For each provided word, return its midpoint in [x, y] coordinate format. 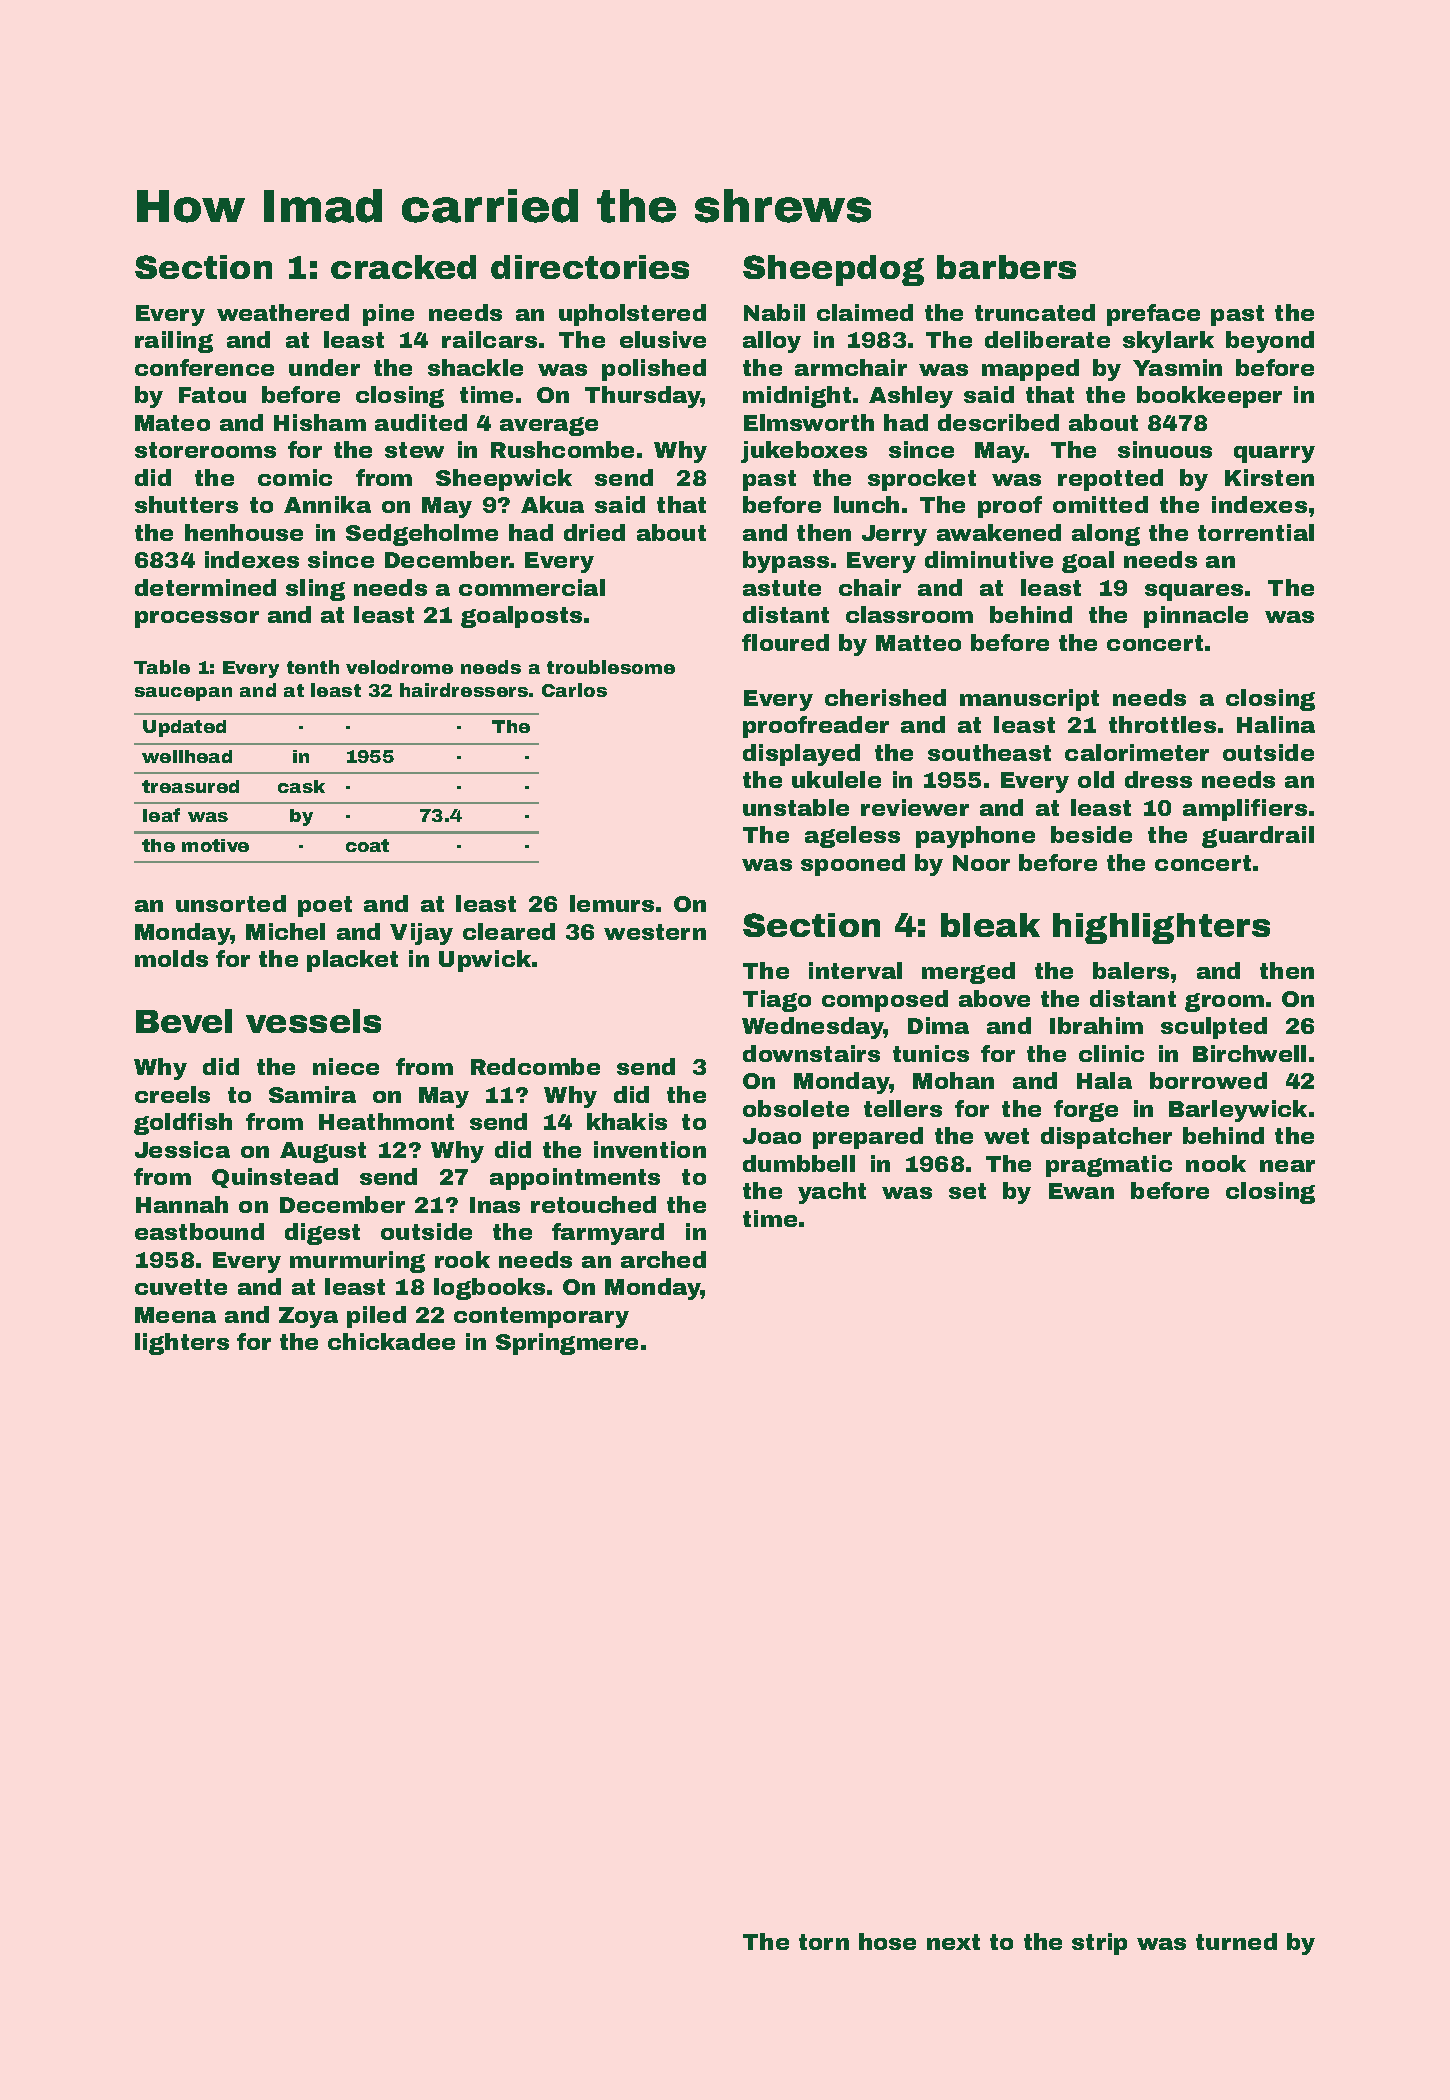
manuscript [1029, 700]
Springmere [567, 1344]
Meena [175, 1315]
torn [824, 1942]
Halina [1276, 724]
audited [421, 422]
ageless [852, 837]
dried [594, 532]
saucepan [183, 694]
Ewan [1081, 1191]
